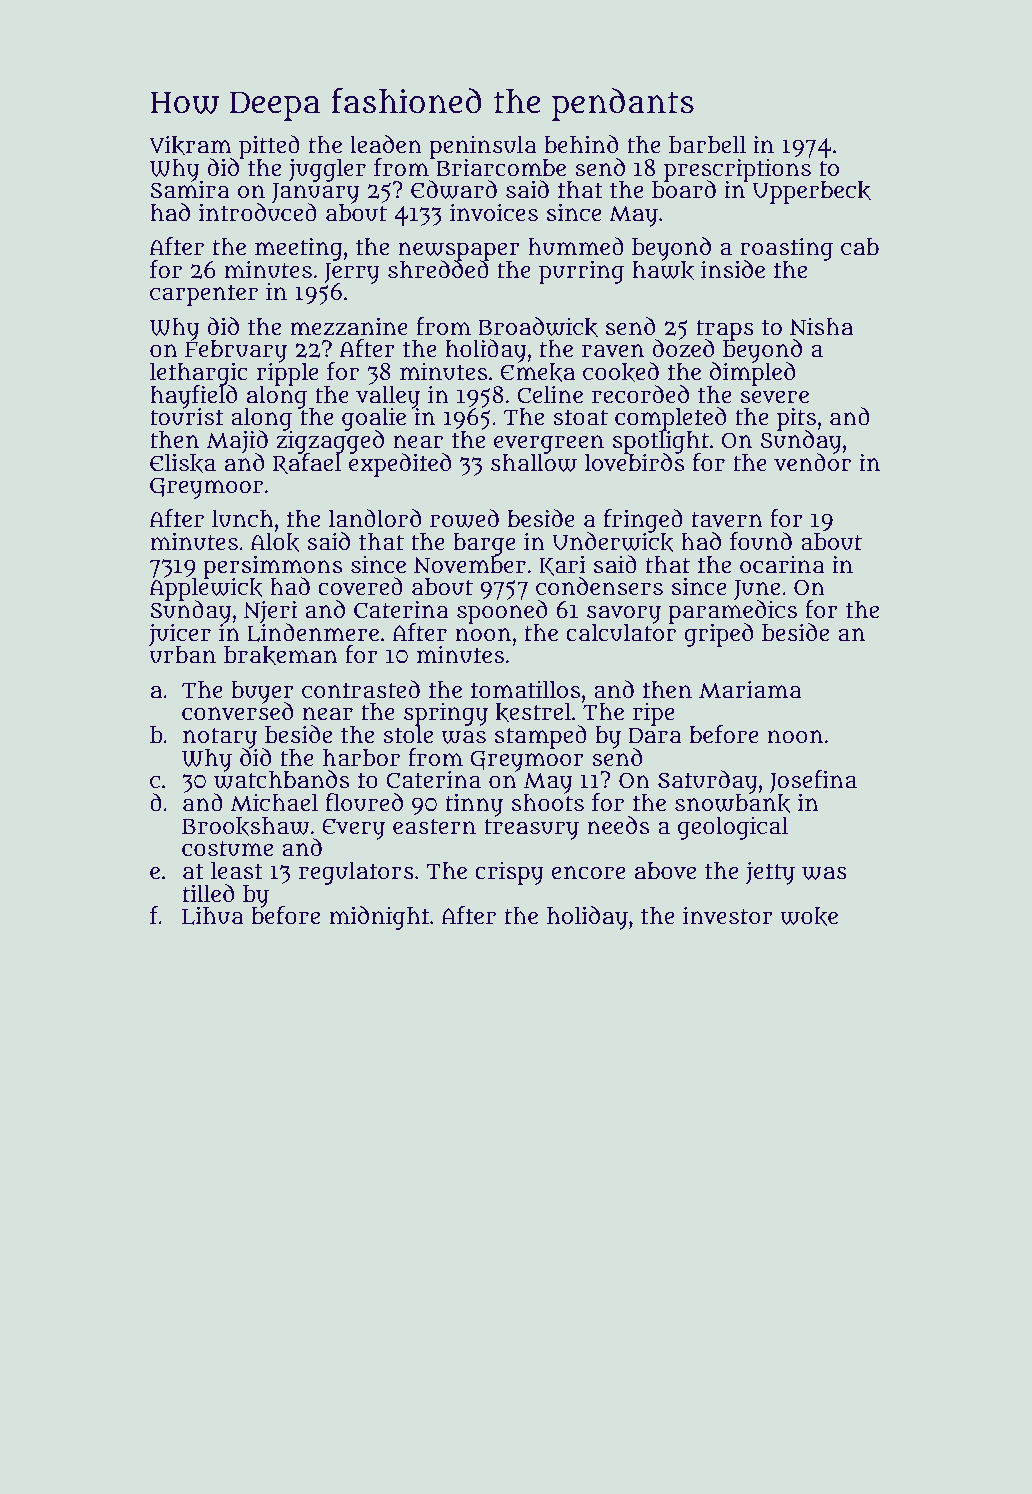 This screenshot has height=1494, width=1032. What do you see at coordinates (483, 147) in the screenshot?
I see `peninsula` at bounding box center [483, 147].
